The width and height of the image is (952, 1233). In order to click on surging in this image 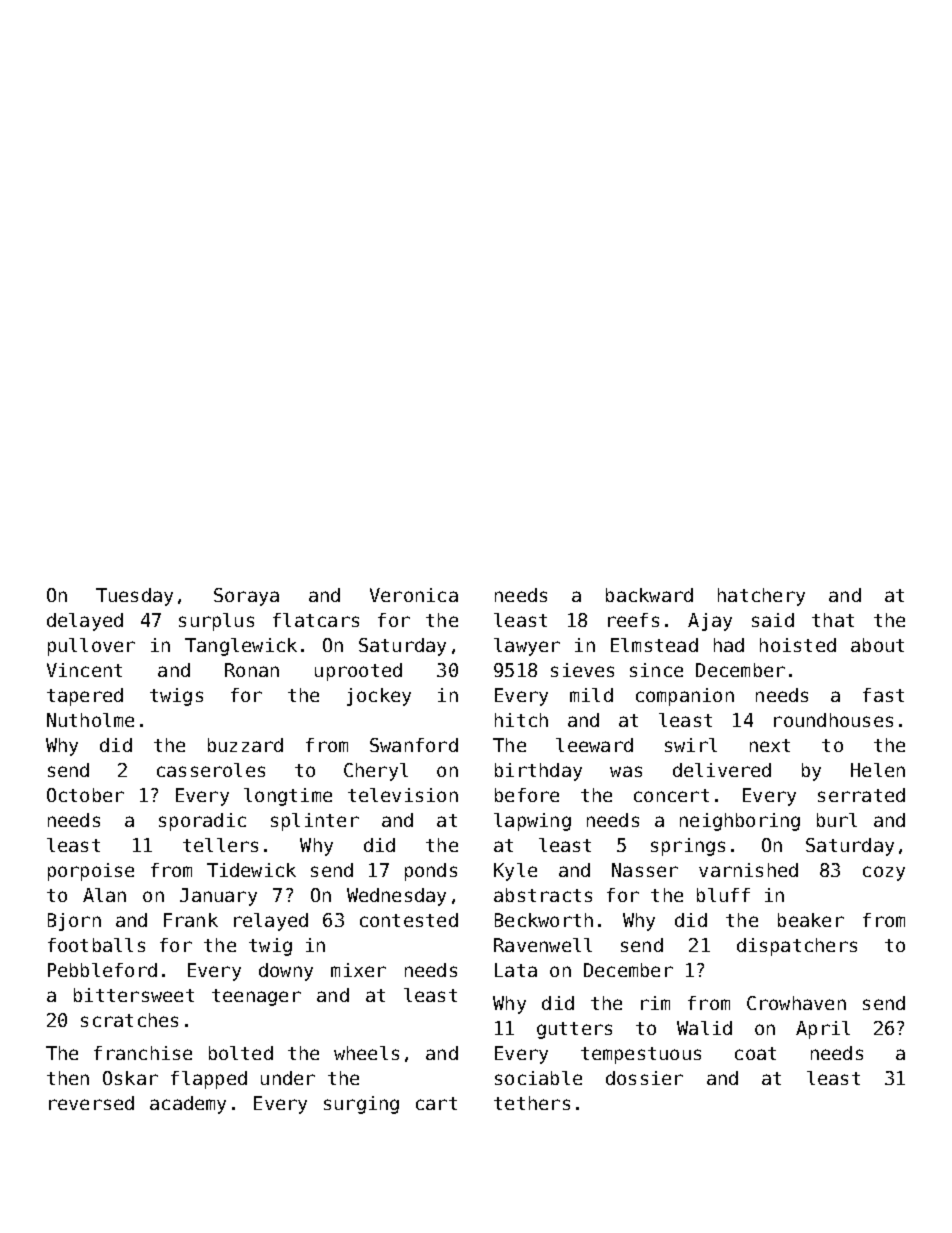, I will do `click(361, 1105)`.
